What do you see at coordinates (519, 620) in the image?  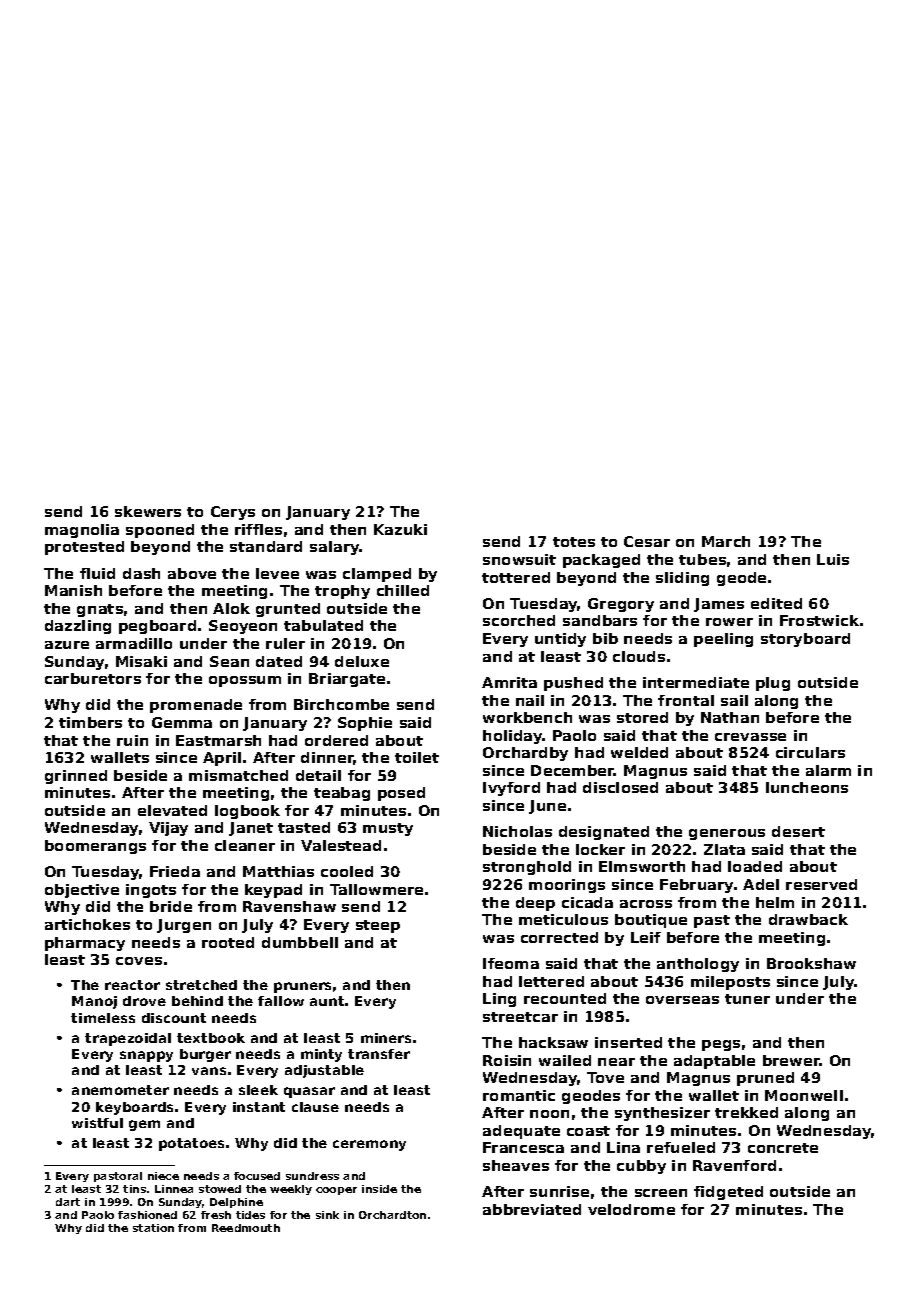 I see `scorched` at bounding box center [519, 620].
